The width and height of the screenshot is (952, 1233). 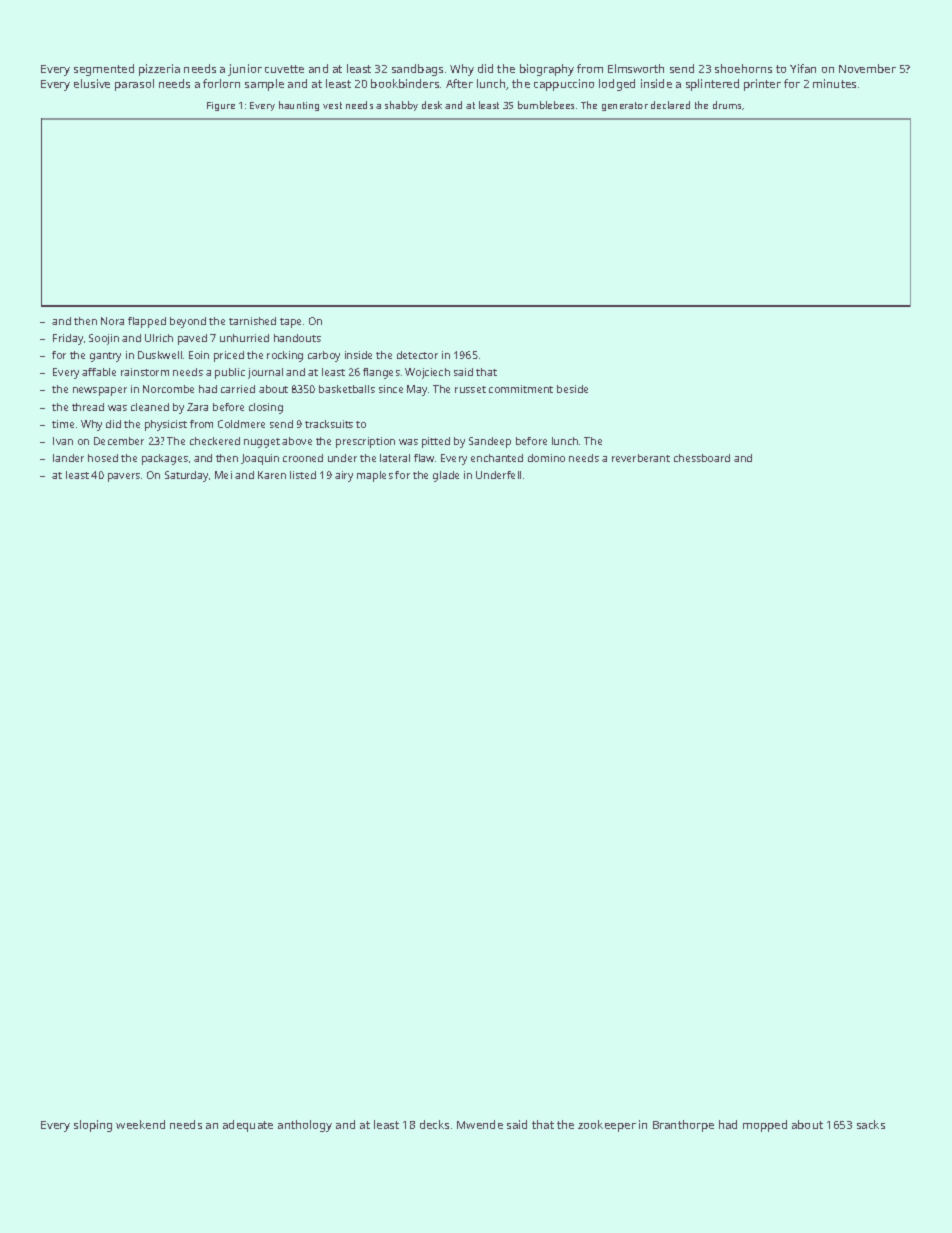 I want to click on pavers, so click(x=124, y=477).
